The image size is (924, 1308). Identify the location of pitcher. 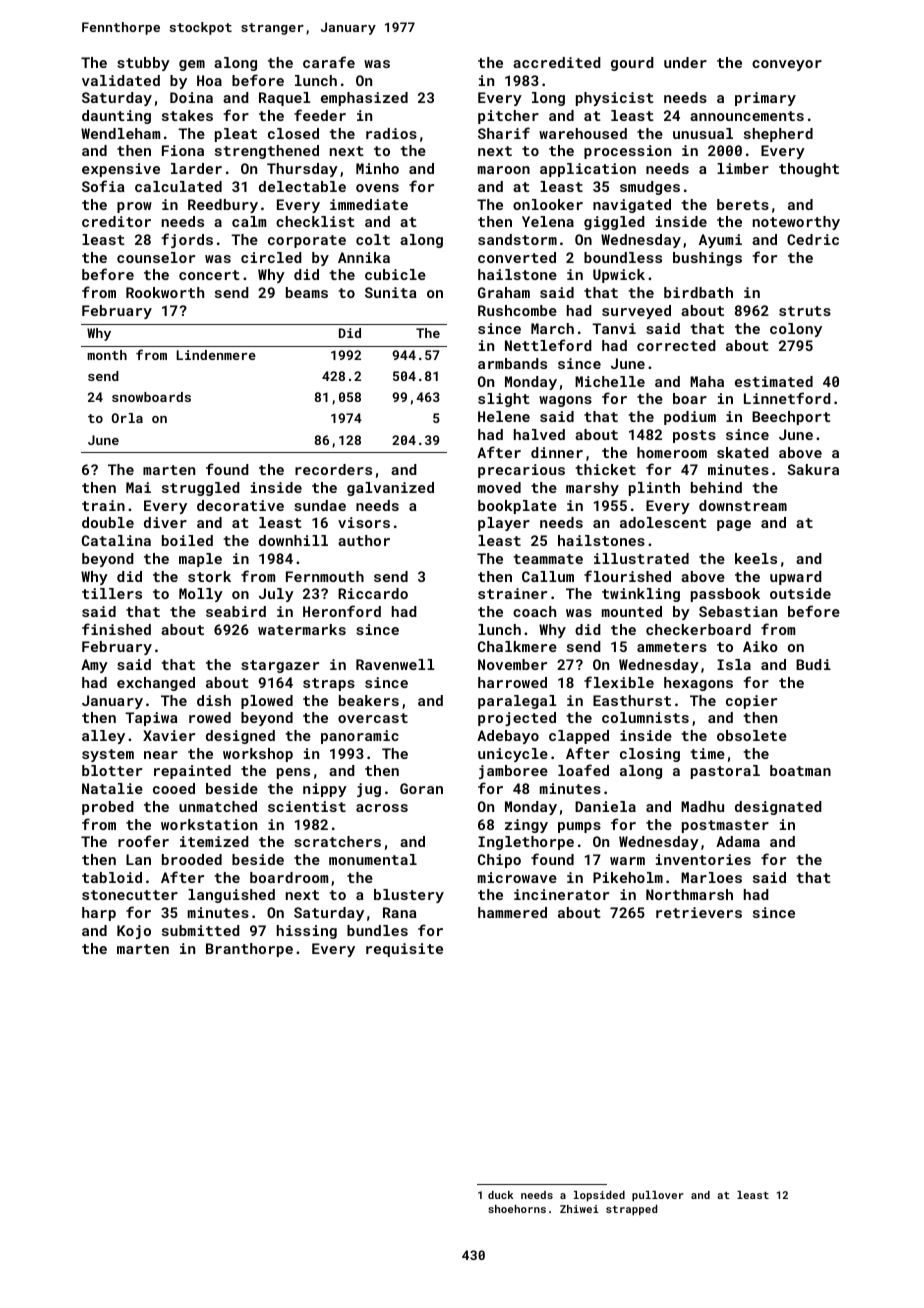
(508, 117).
